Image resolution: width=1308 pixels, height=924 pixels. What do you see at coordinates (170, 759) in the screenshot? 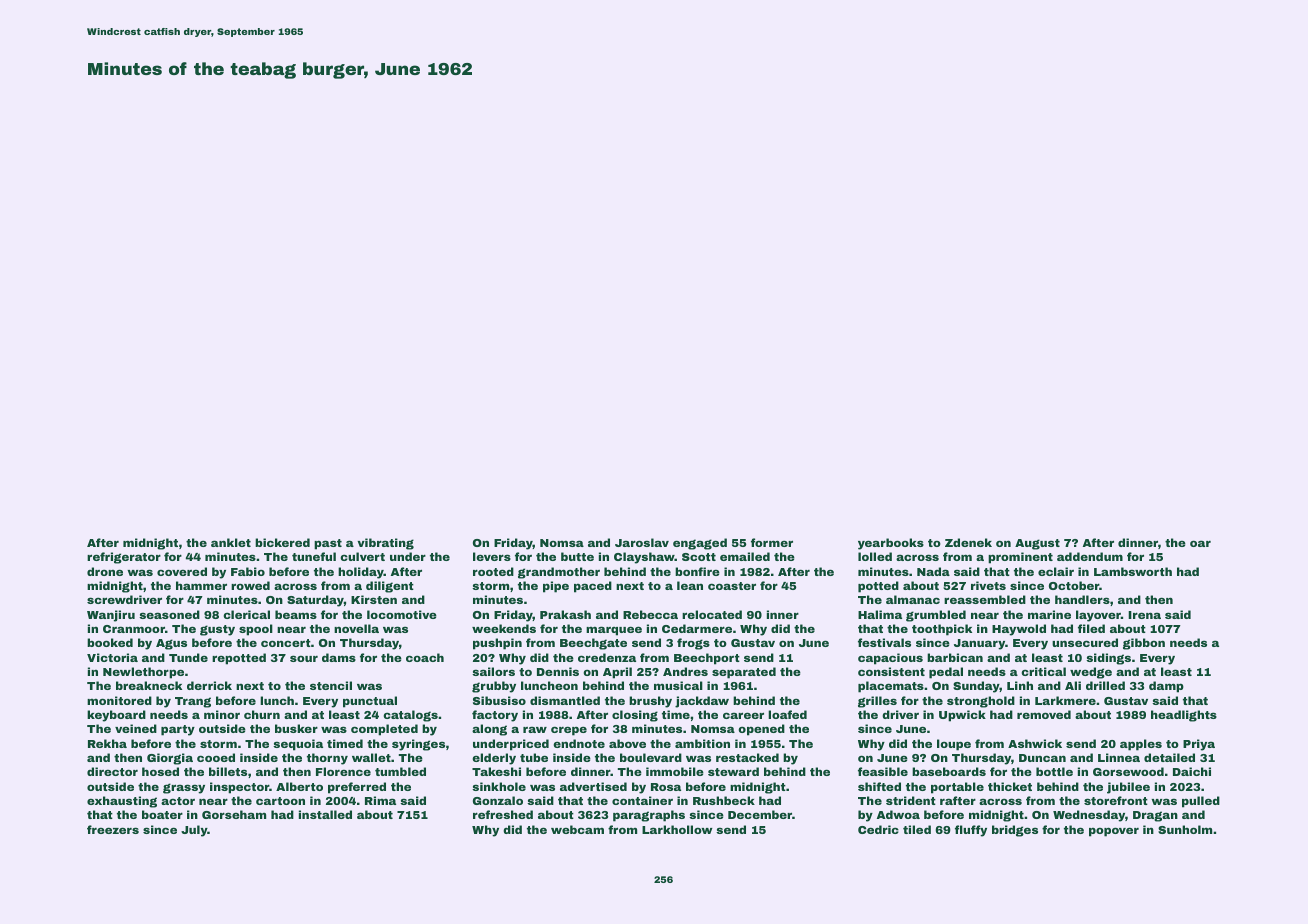
I see `Giorgia` at bounding box center [170, 759].
